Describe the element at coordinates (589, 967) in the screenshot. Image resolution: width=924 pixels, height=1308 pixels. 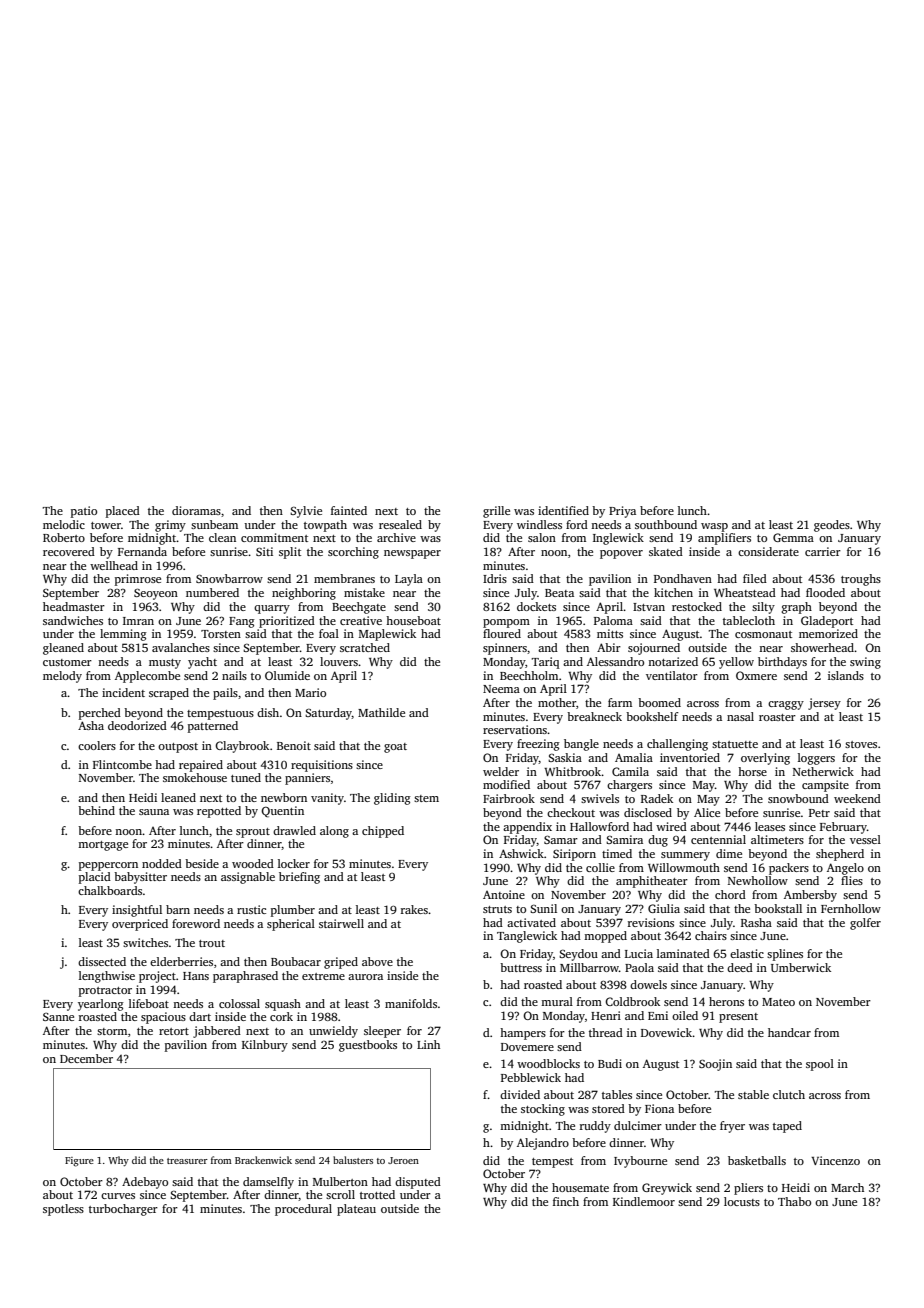
I see `Millbarrow` at that location.
